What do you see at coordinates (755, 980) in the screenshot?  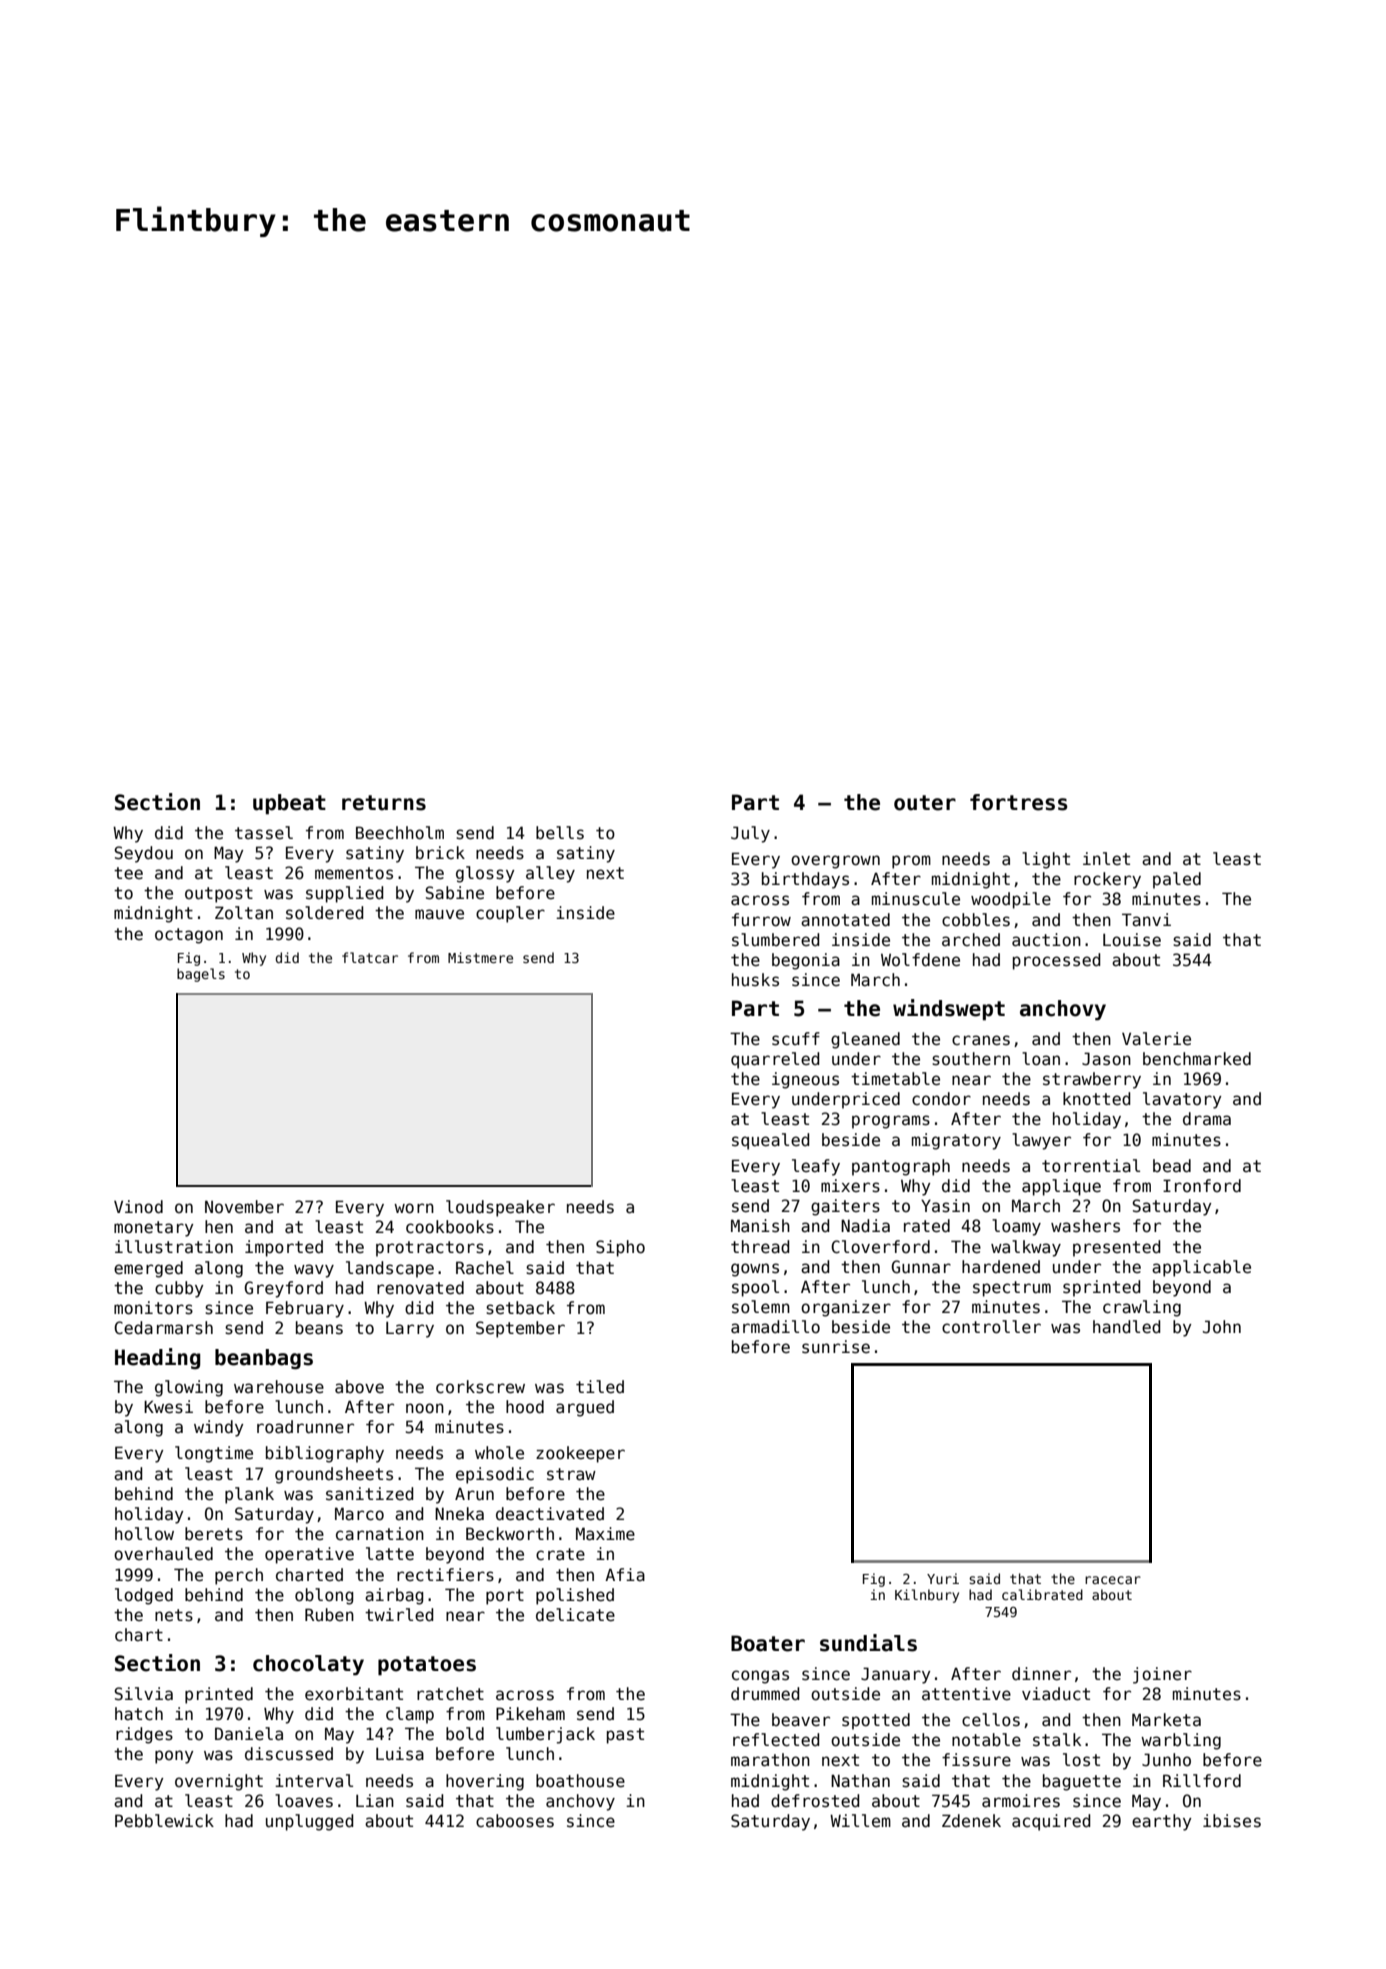 I see `husks` at bounding box center [755, 980].
